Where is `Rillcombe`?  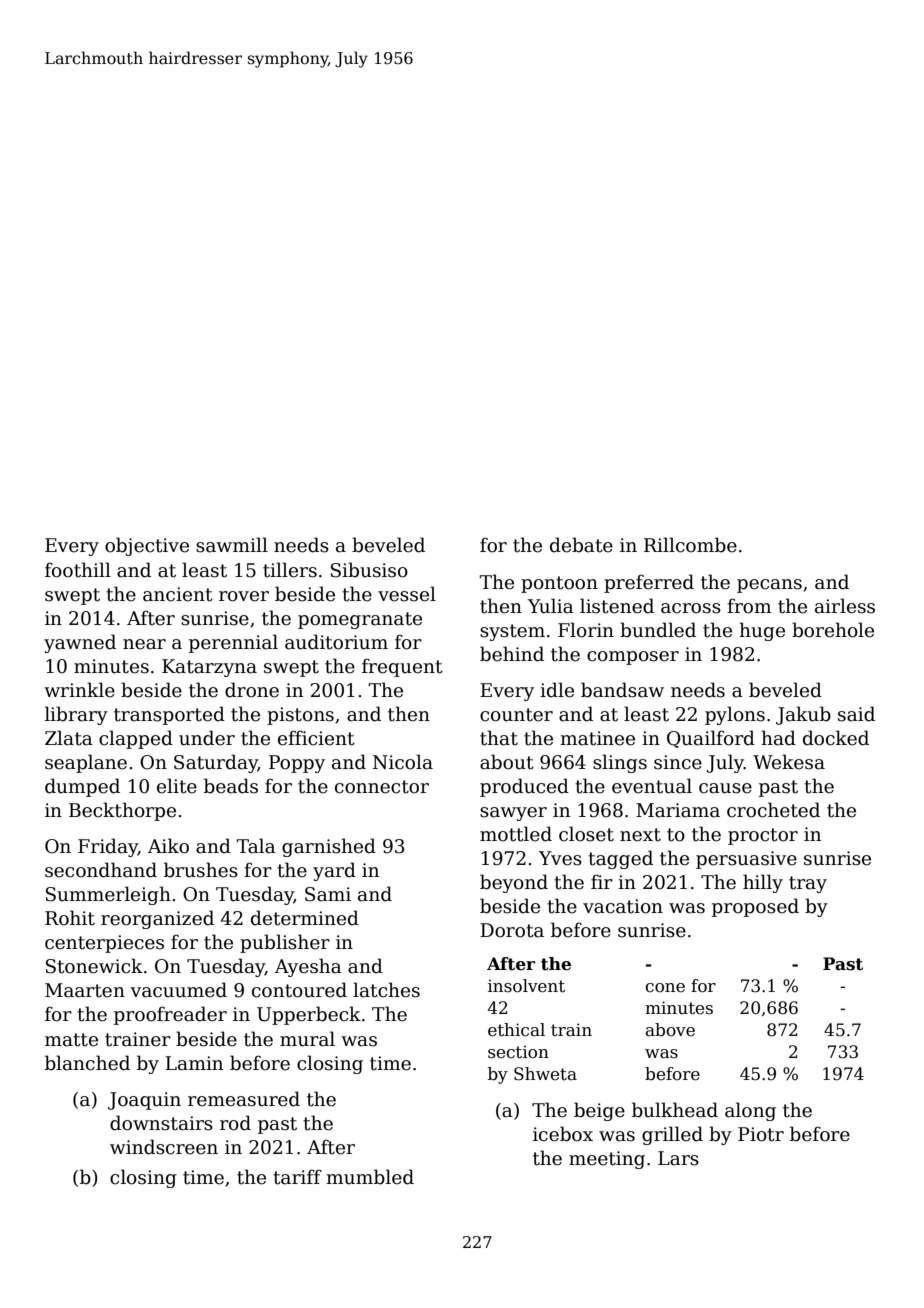
Rillcombe is located at coordinates (690, 545).
